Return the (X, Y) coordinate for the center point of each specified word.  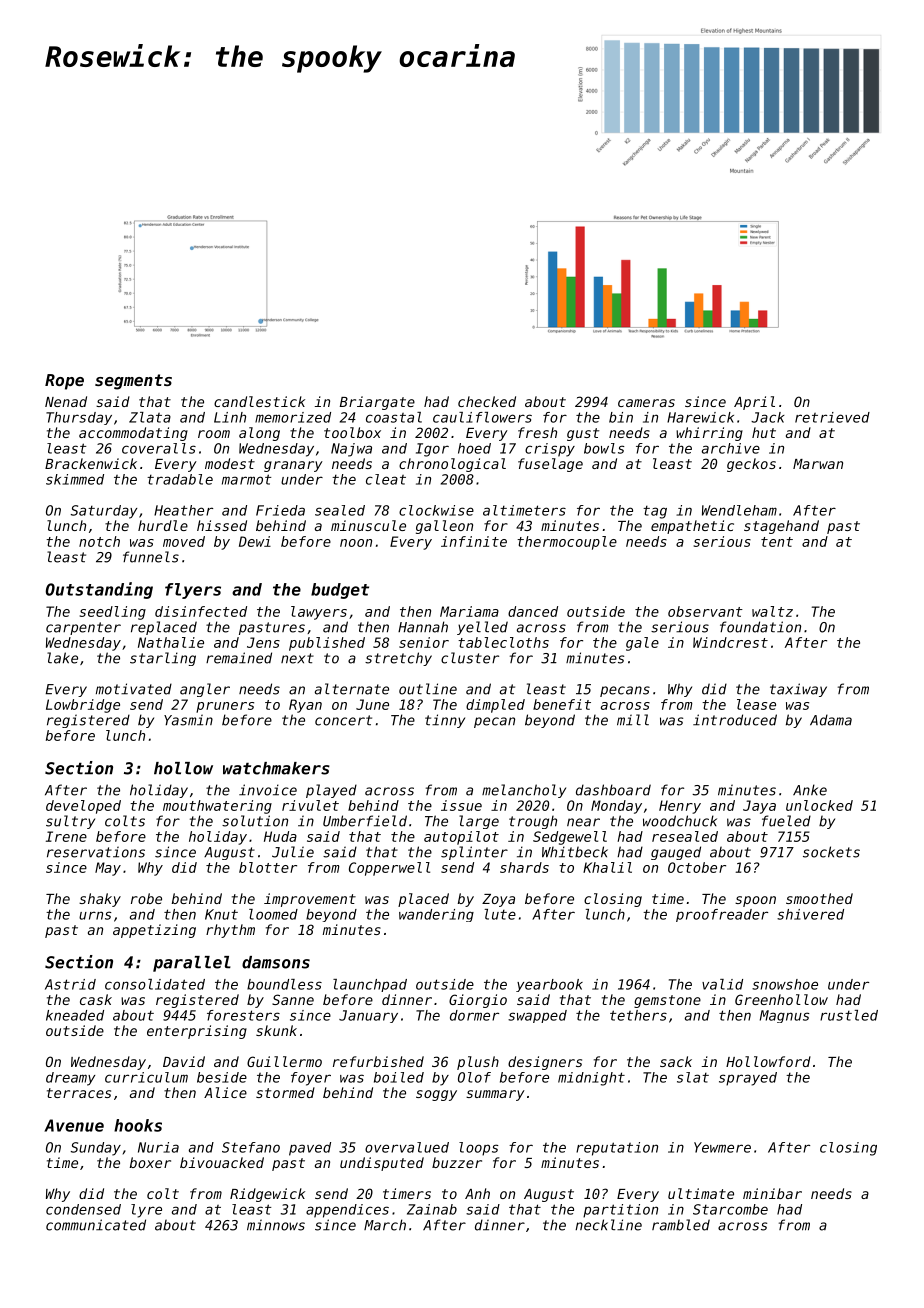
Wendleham (739, 510)
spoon (755, 901)
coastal (394, 417)
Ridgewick (267, 1195)
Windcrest (730, 642)
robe (146, 898)
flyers (193, 591)
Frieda (280, 510)
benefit (562, 704)
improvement (310, 900)
